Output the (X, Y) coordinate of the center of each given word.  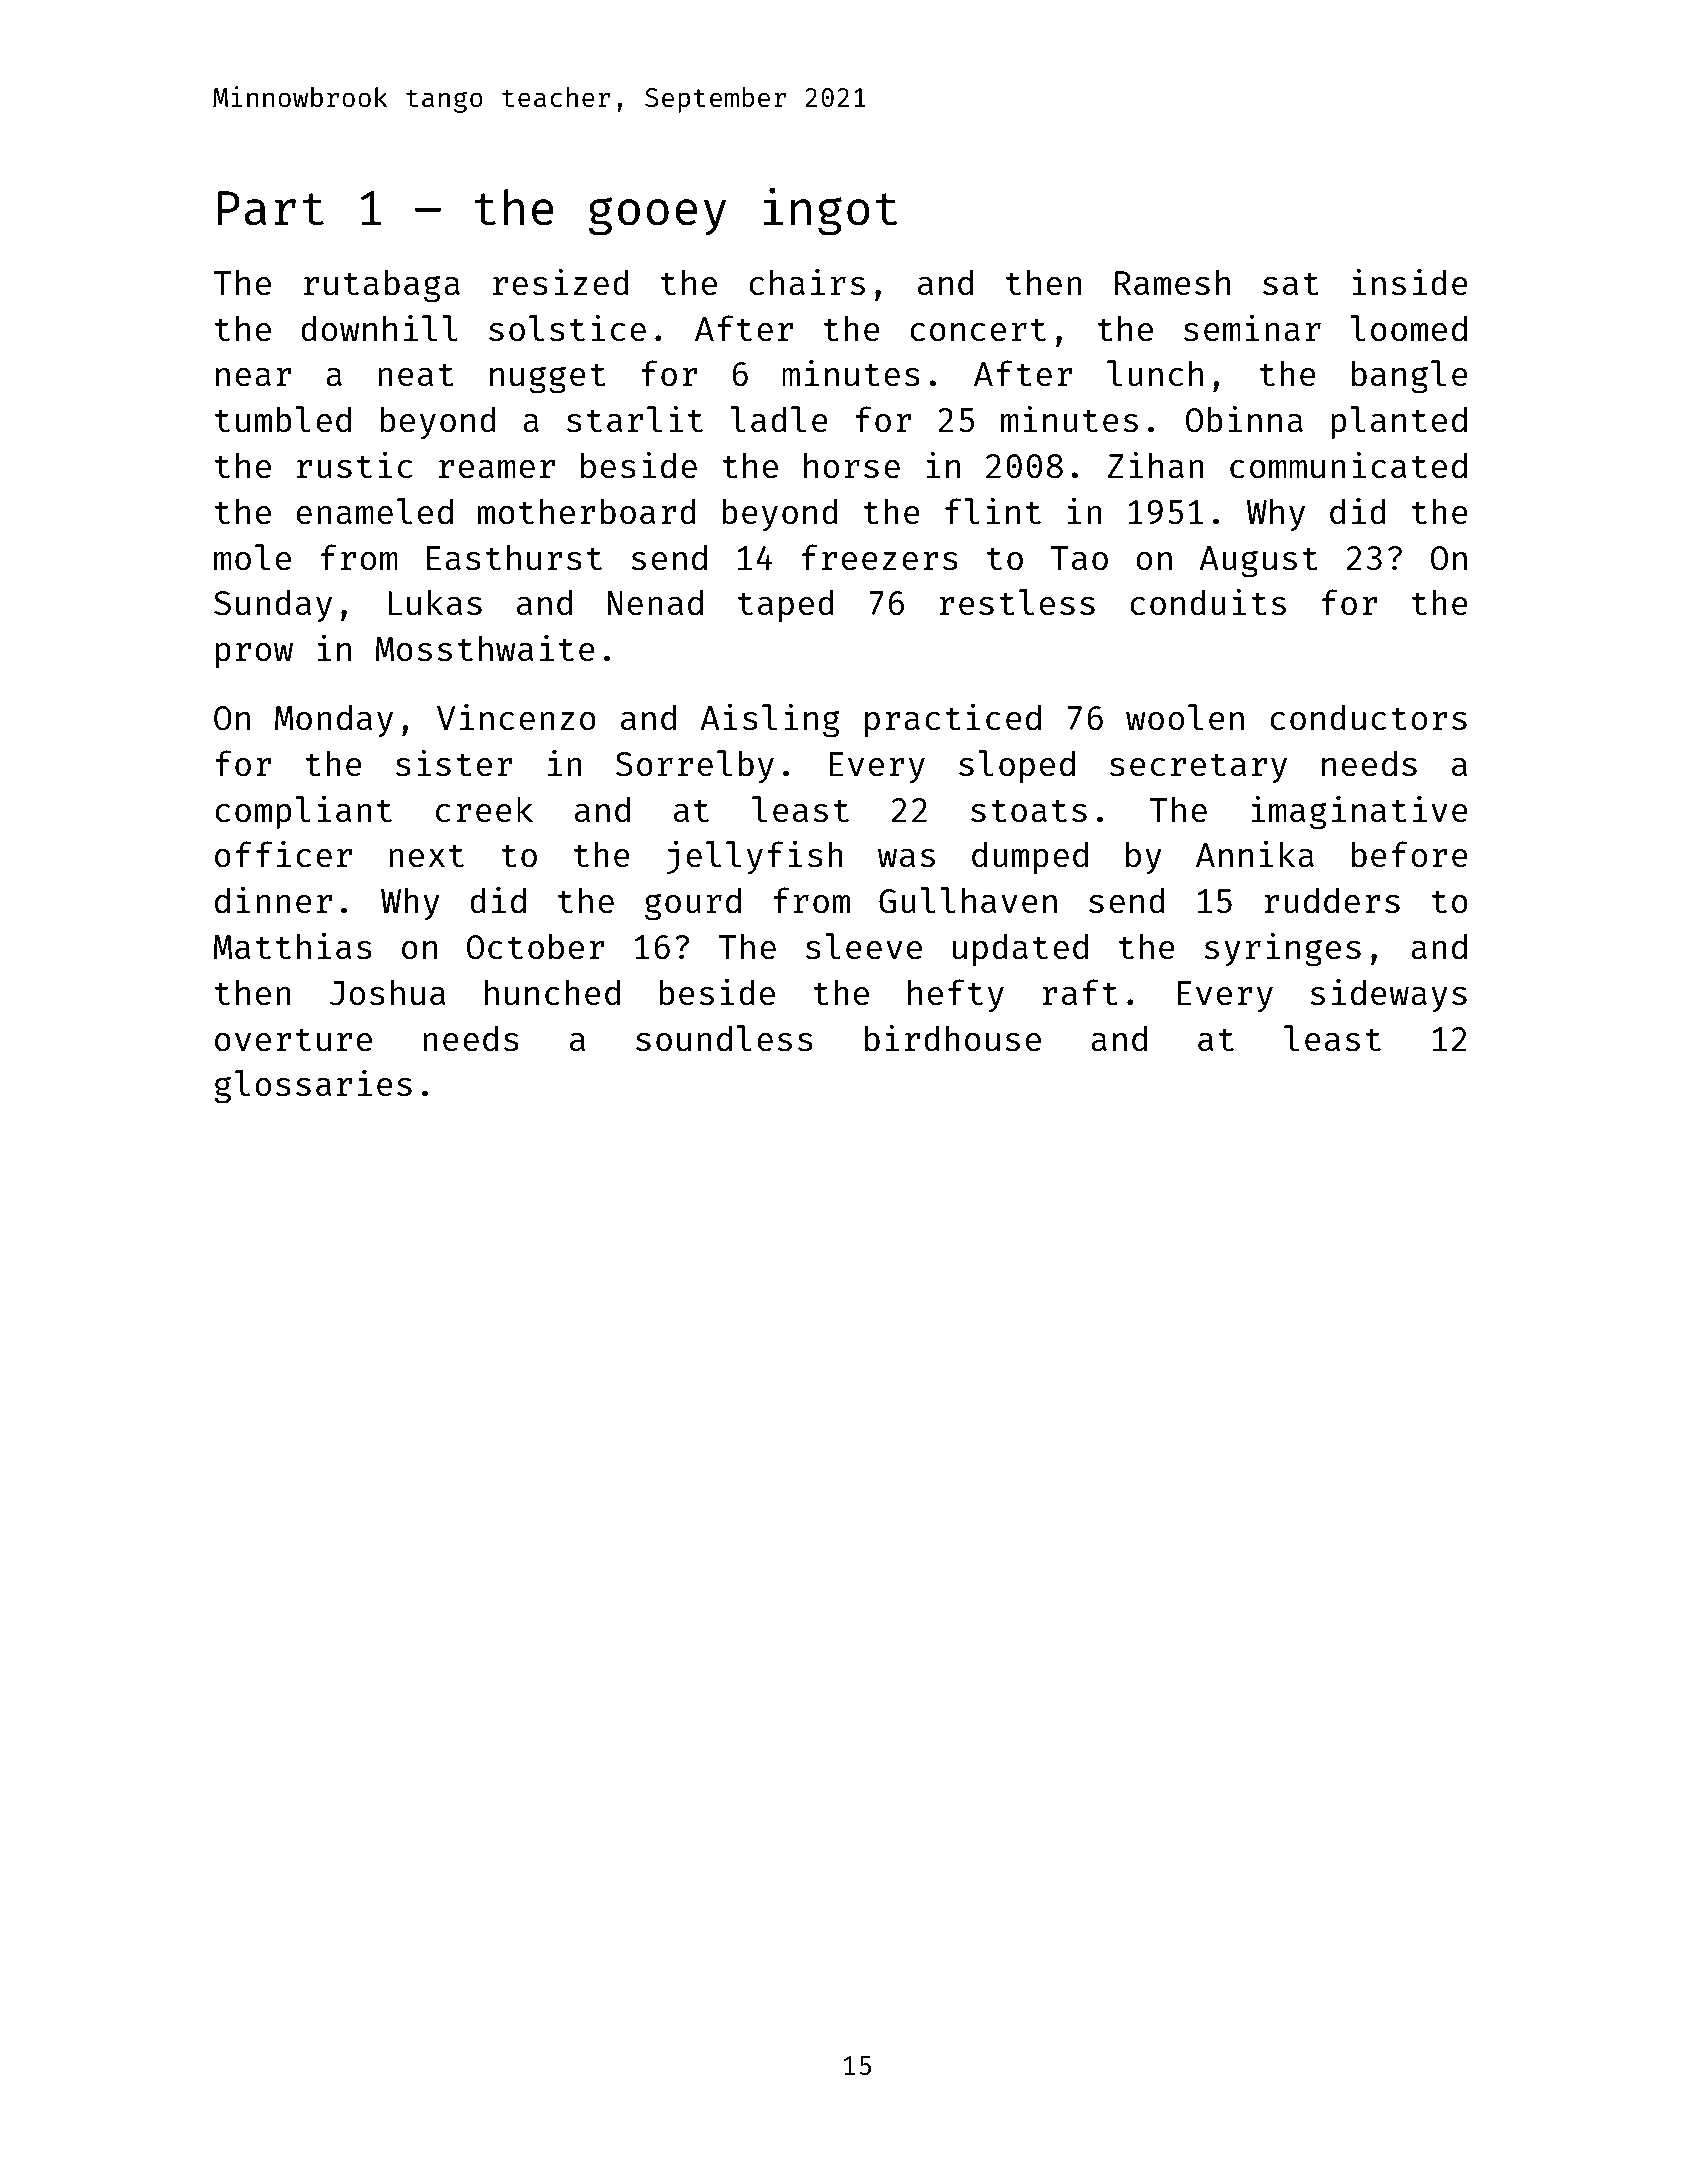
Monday (334, 720)
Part (271, 208)
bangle (1410, 377)
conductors (1368, 717)
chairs (807, 282)
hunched (552, 992)
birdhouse (953, 1038)
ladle (779, 419)
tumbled (283, 419)
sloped (1017, 766)
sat (1291, 284)
